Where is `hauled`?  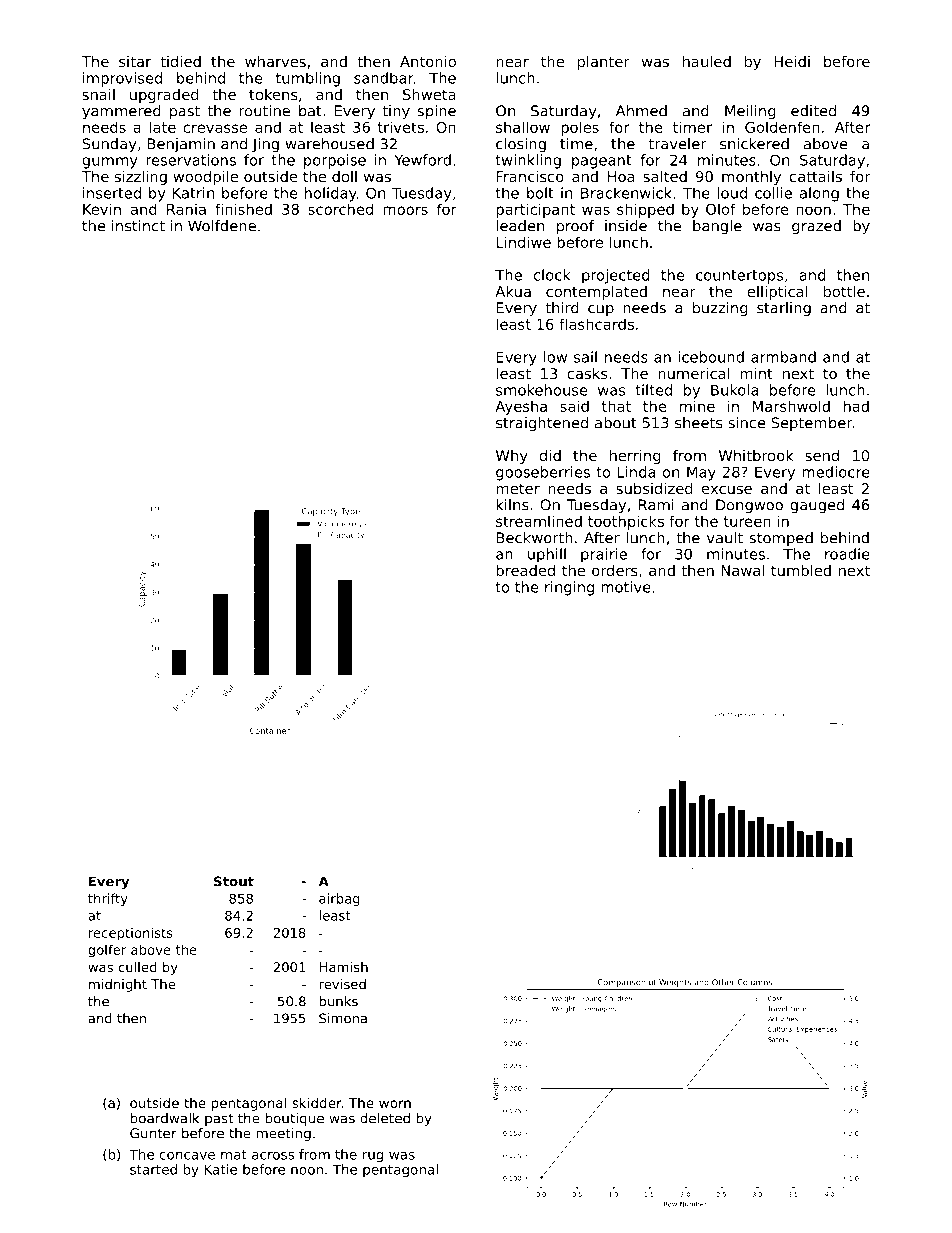
hauled is located at coordinates (707, 61).
